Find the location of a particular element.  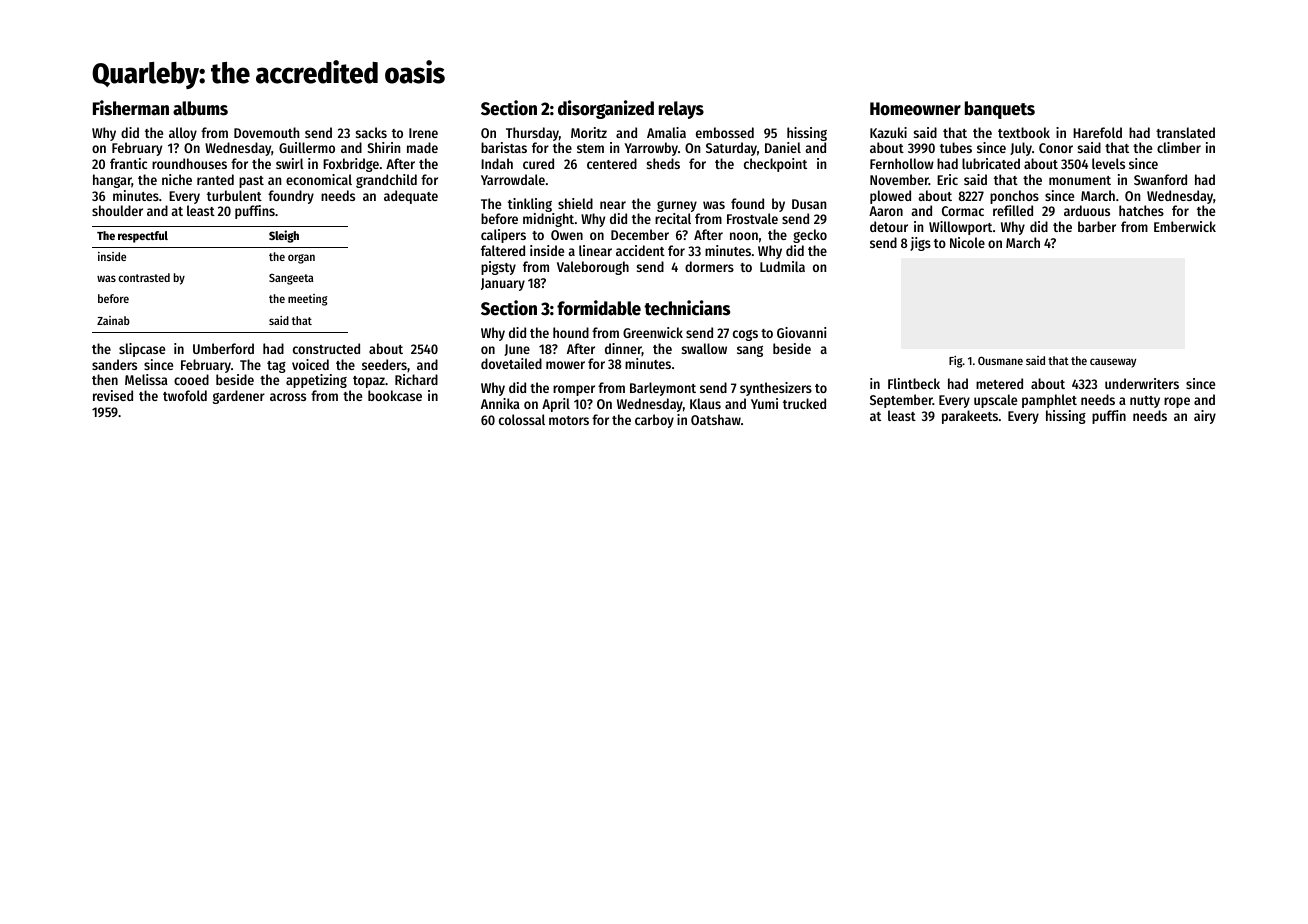

Frostvale is located at coordinates (752, 218).
